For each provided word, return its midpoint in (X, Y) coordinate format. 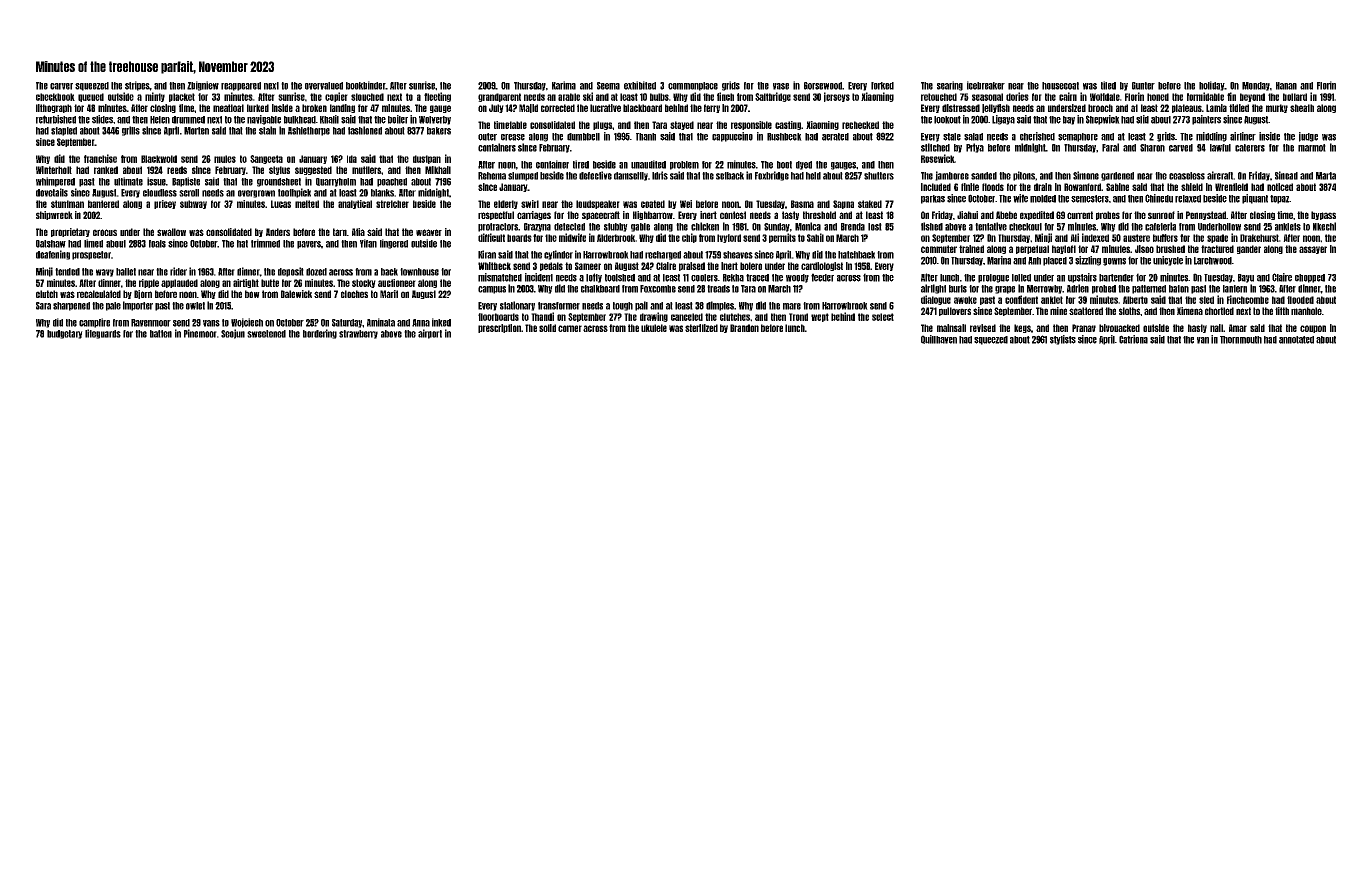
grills (131, 131)
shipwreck (54, 215)
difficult (491, 237)
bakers (439, 131)
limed (93, 243)
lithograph (54, 108)
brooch (1100, 108)
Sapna (843, 204)
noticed (1280, 187)
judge (1308, 137)
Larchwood (1213, 261)
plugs (602, 125)
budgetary (65, 334)
